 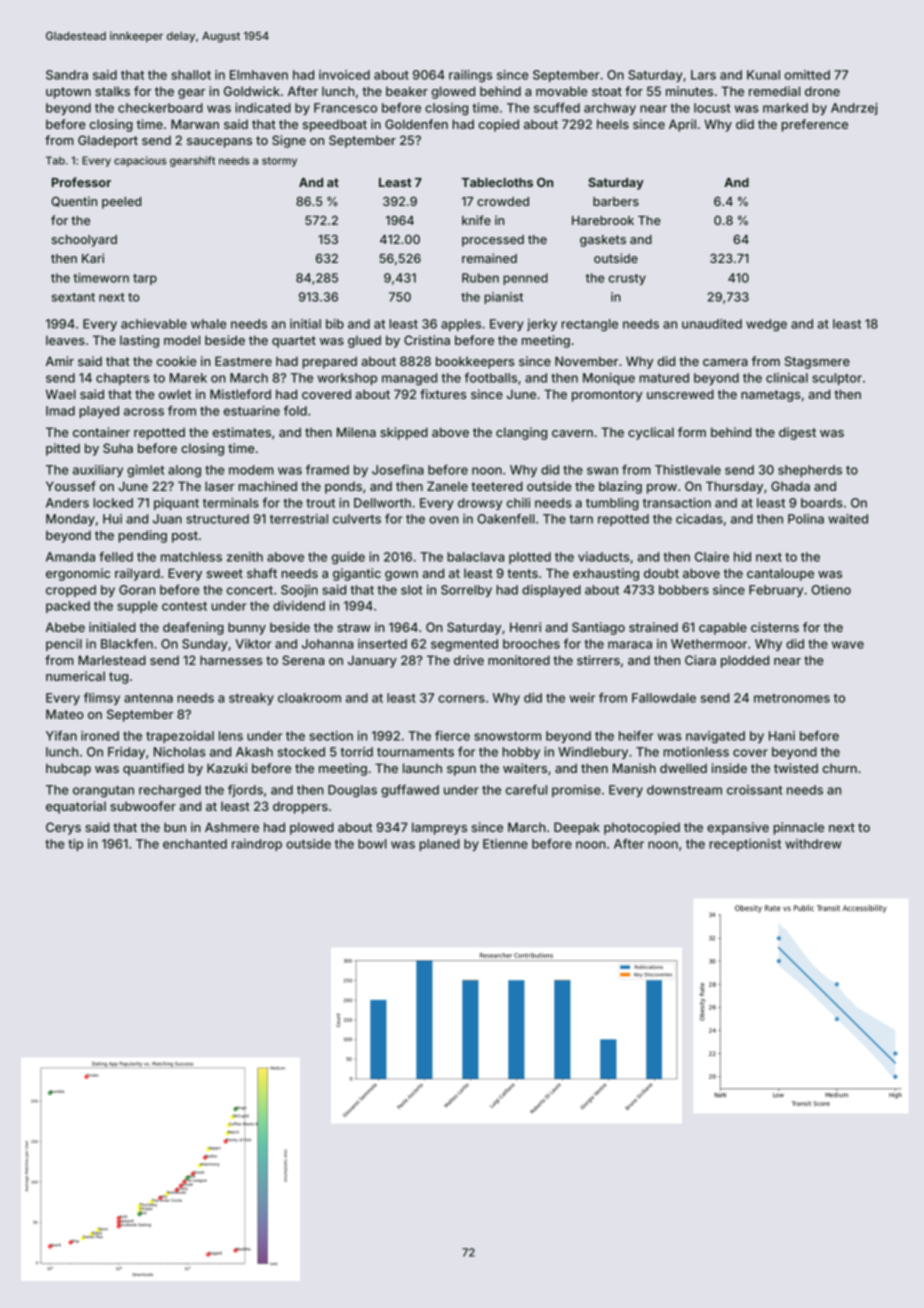 What do you see at coordinates (848, 519) in the screenshot?
I see `waited` at bounding box center [848, 519].
